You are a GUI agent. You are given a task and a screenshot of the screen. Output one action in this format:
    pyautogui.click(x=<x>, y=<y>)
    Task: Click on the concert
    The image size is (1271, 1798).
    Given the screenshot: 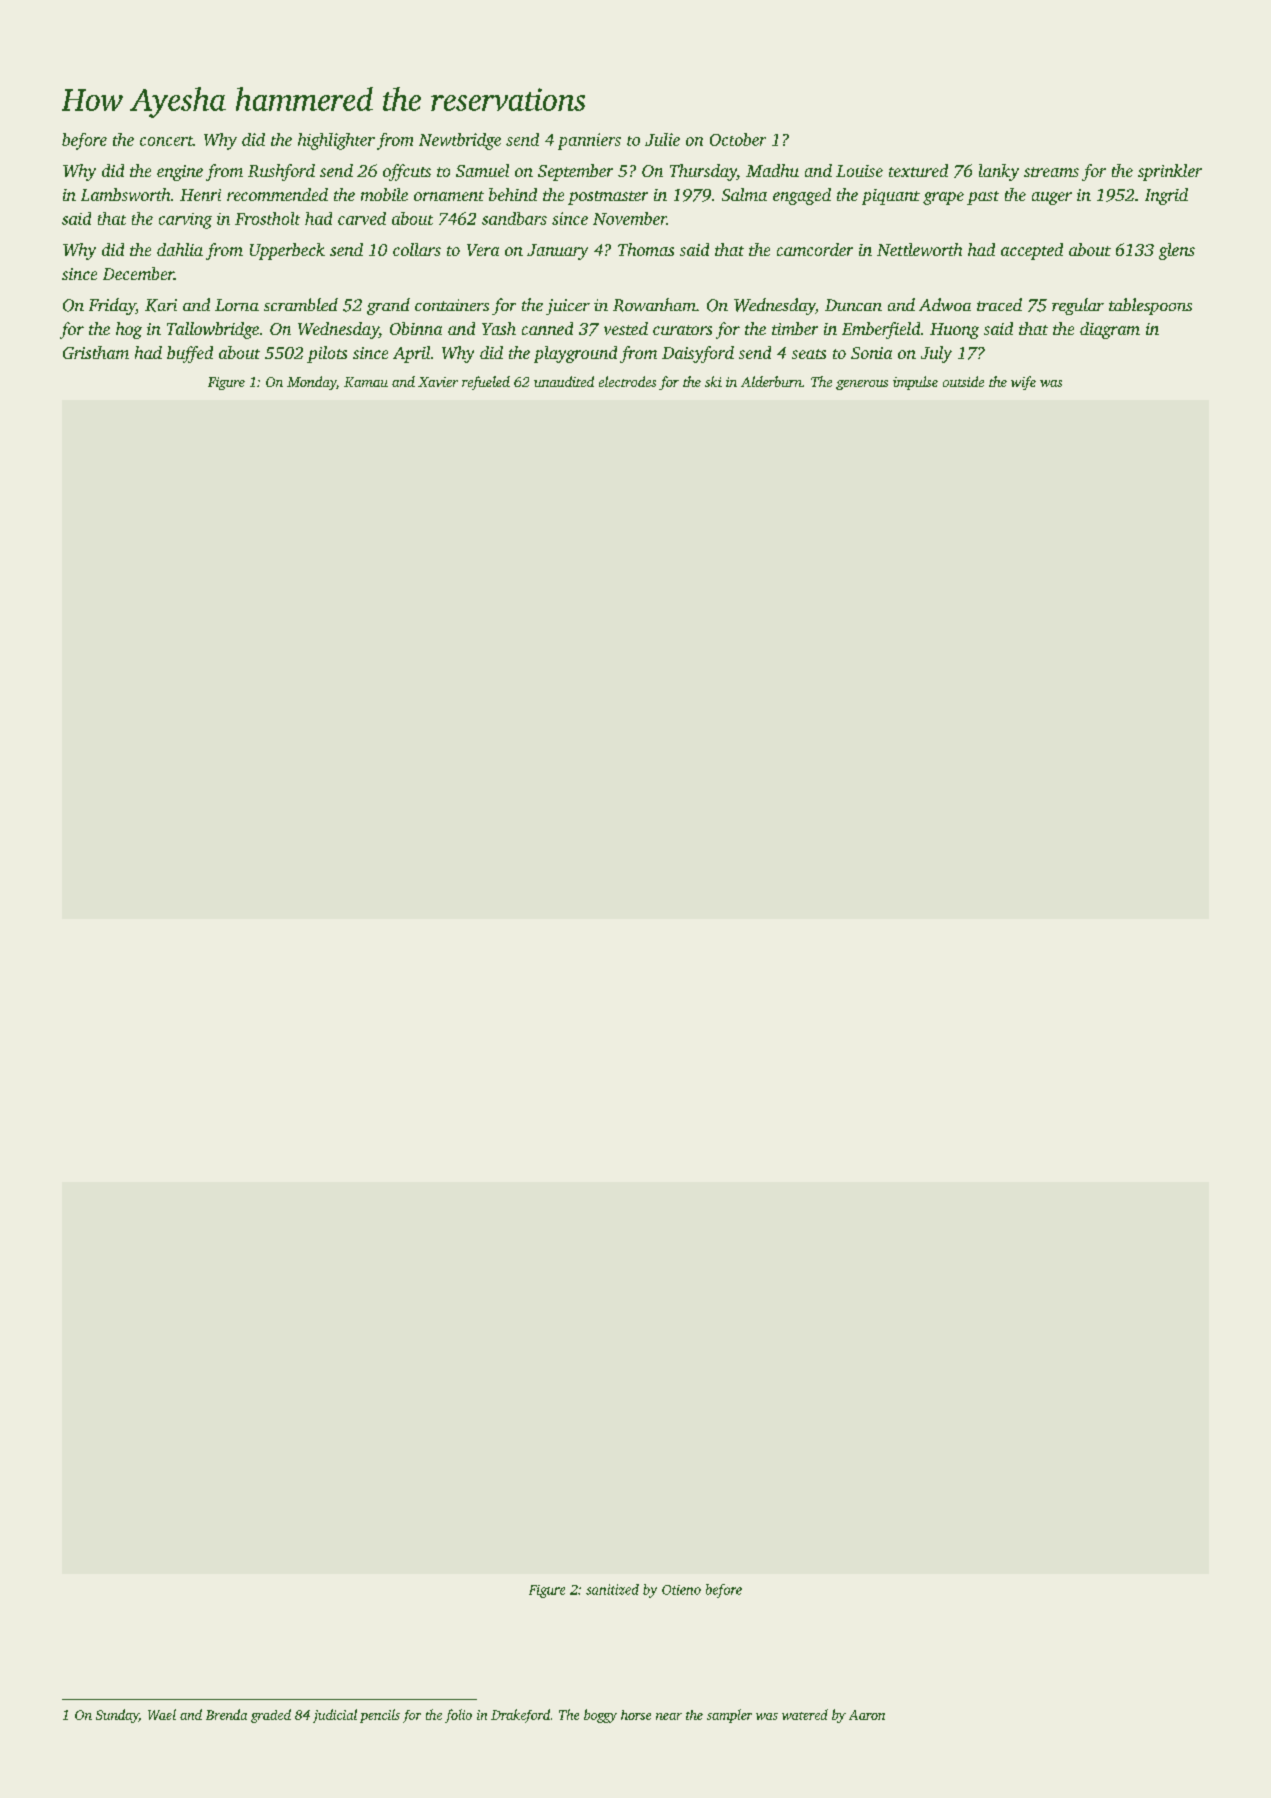 What is the action you would take?
    pyautogui.click(x=166, y=141)
